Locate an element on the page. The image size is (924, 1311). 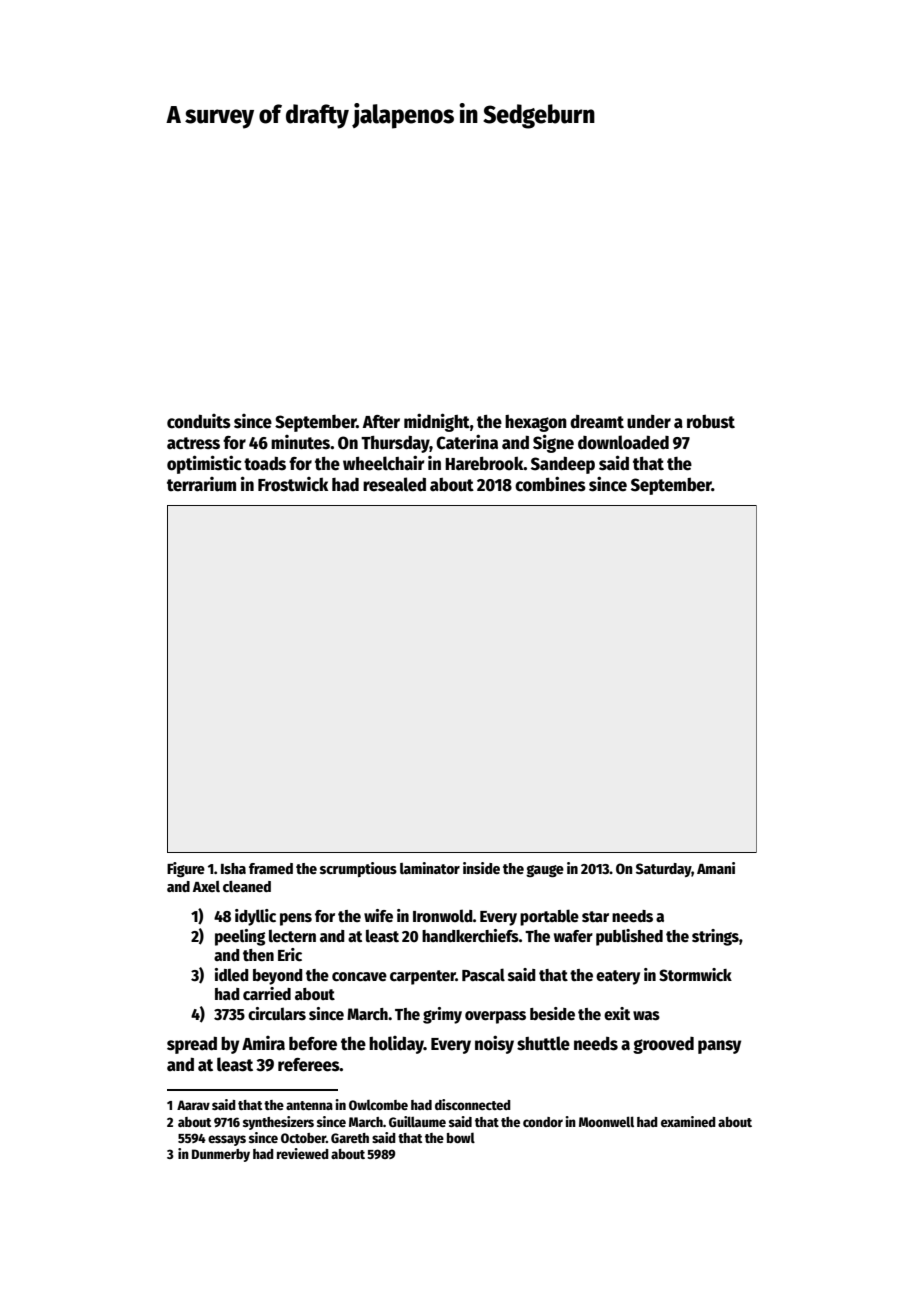
combines is located at coordinates (550, 484).
